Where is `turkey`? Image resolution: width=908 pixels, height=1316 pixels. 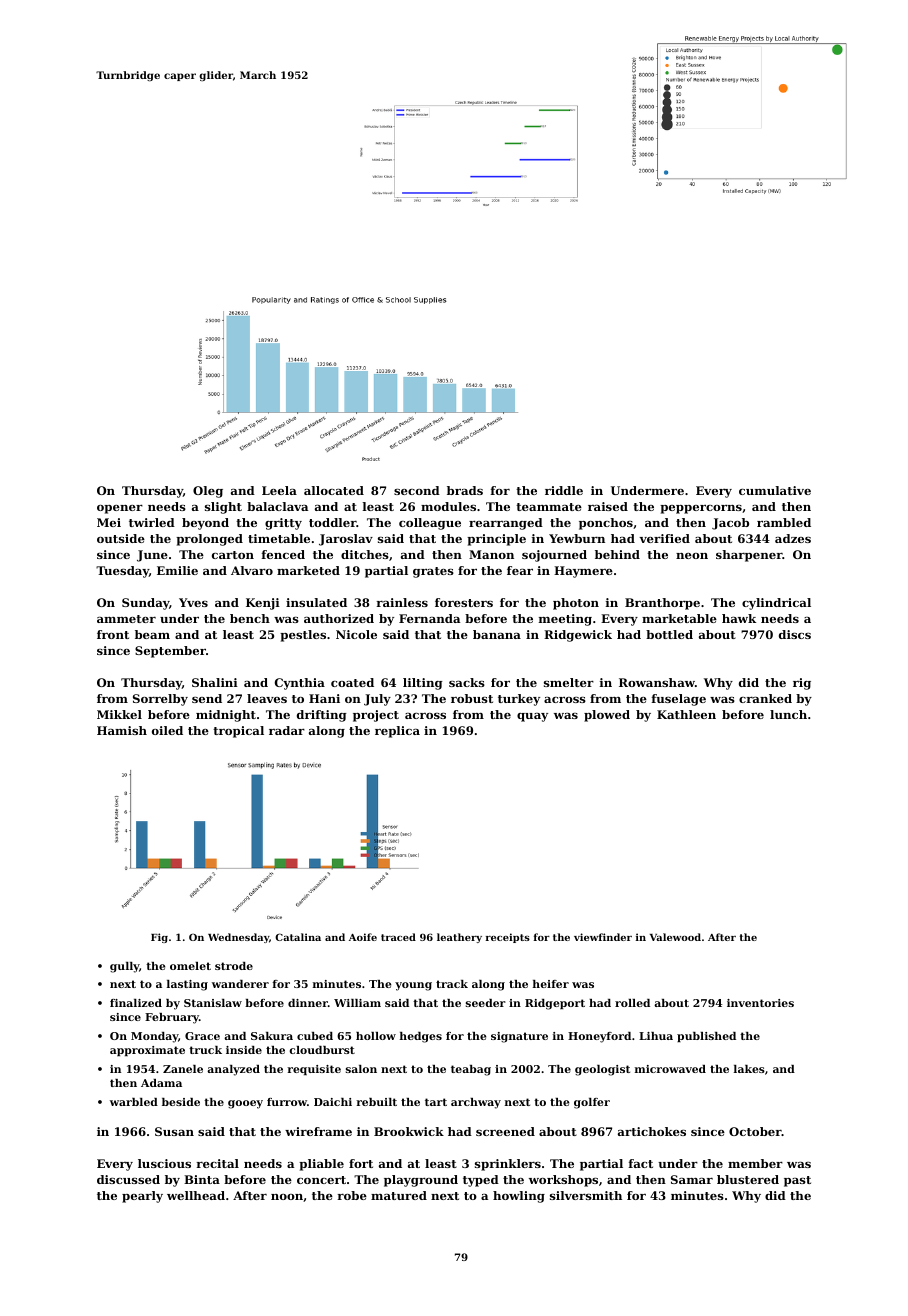
turkey is located at coordinates (519, 700).
